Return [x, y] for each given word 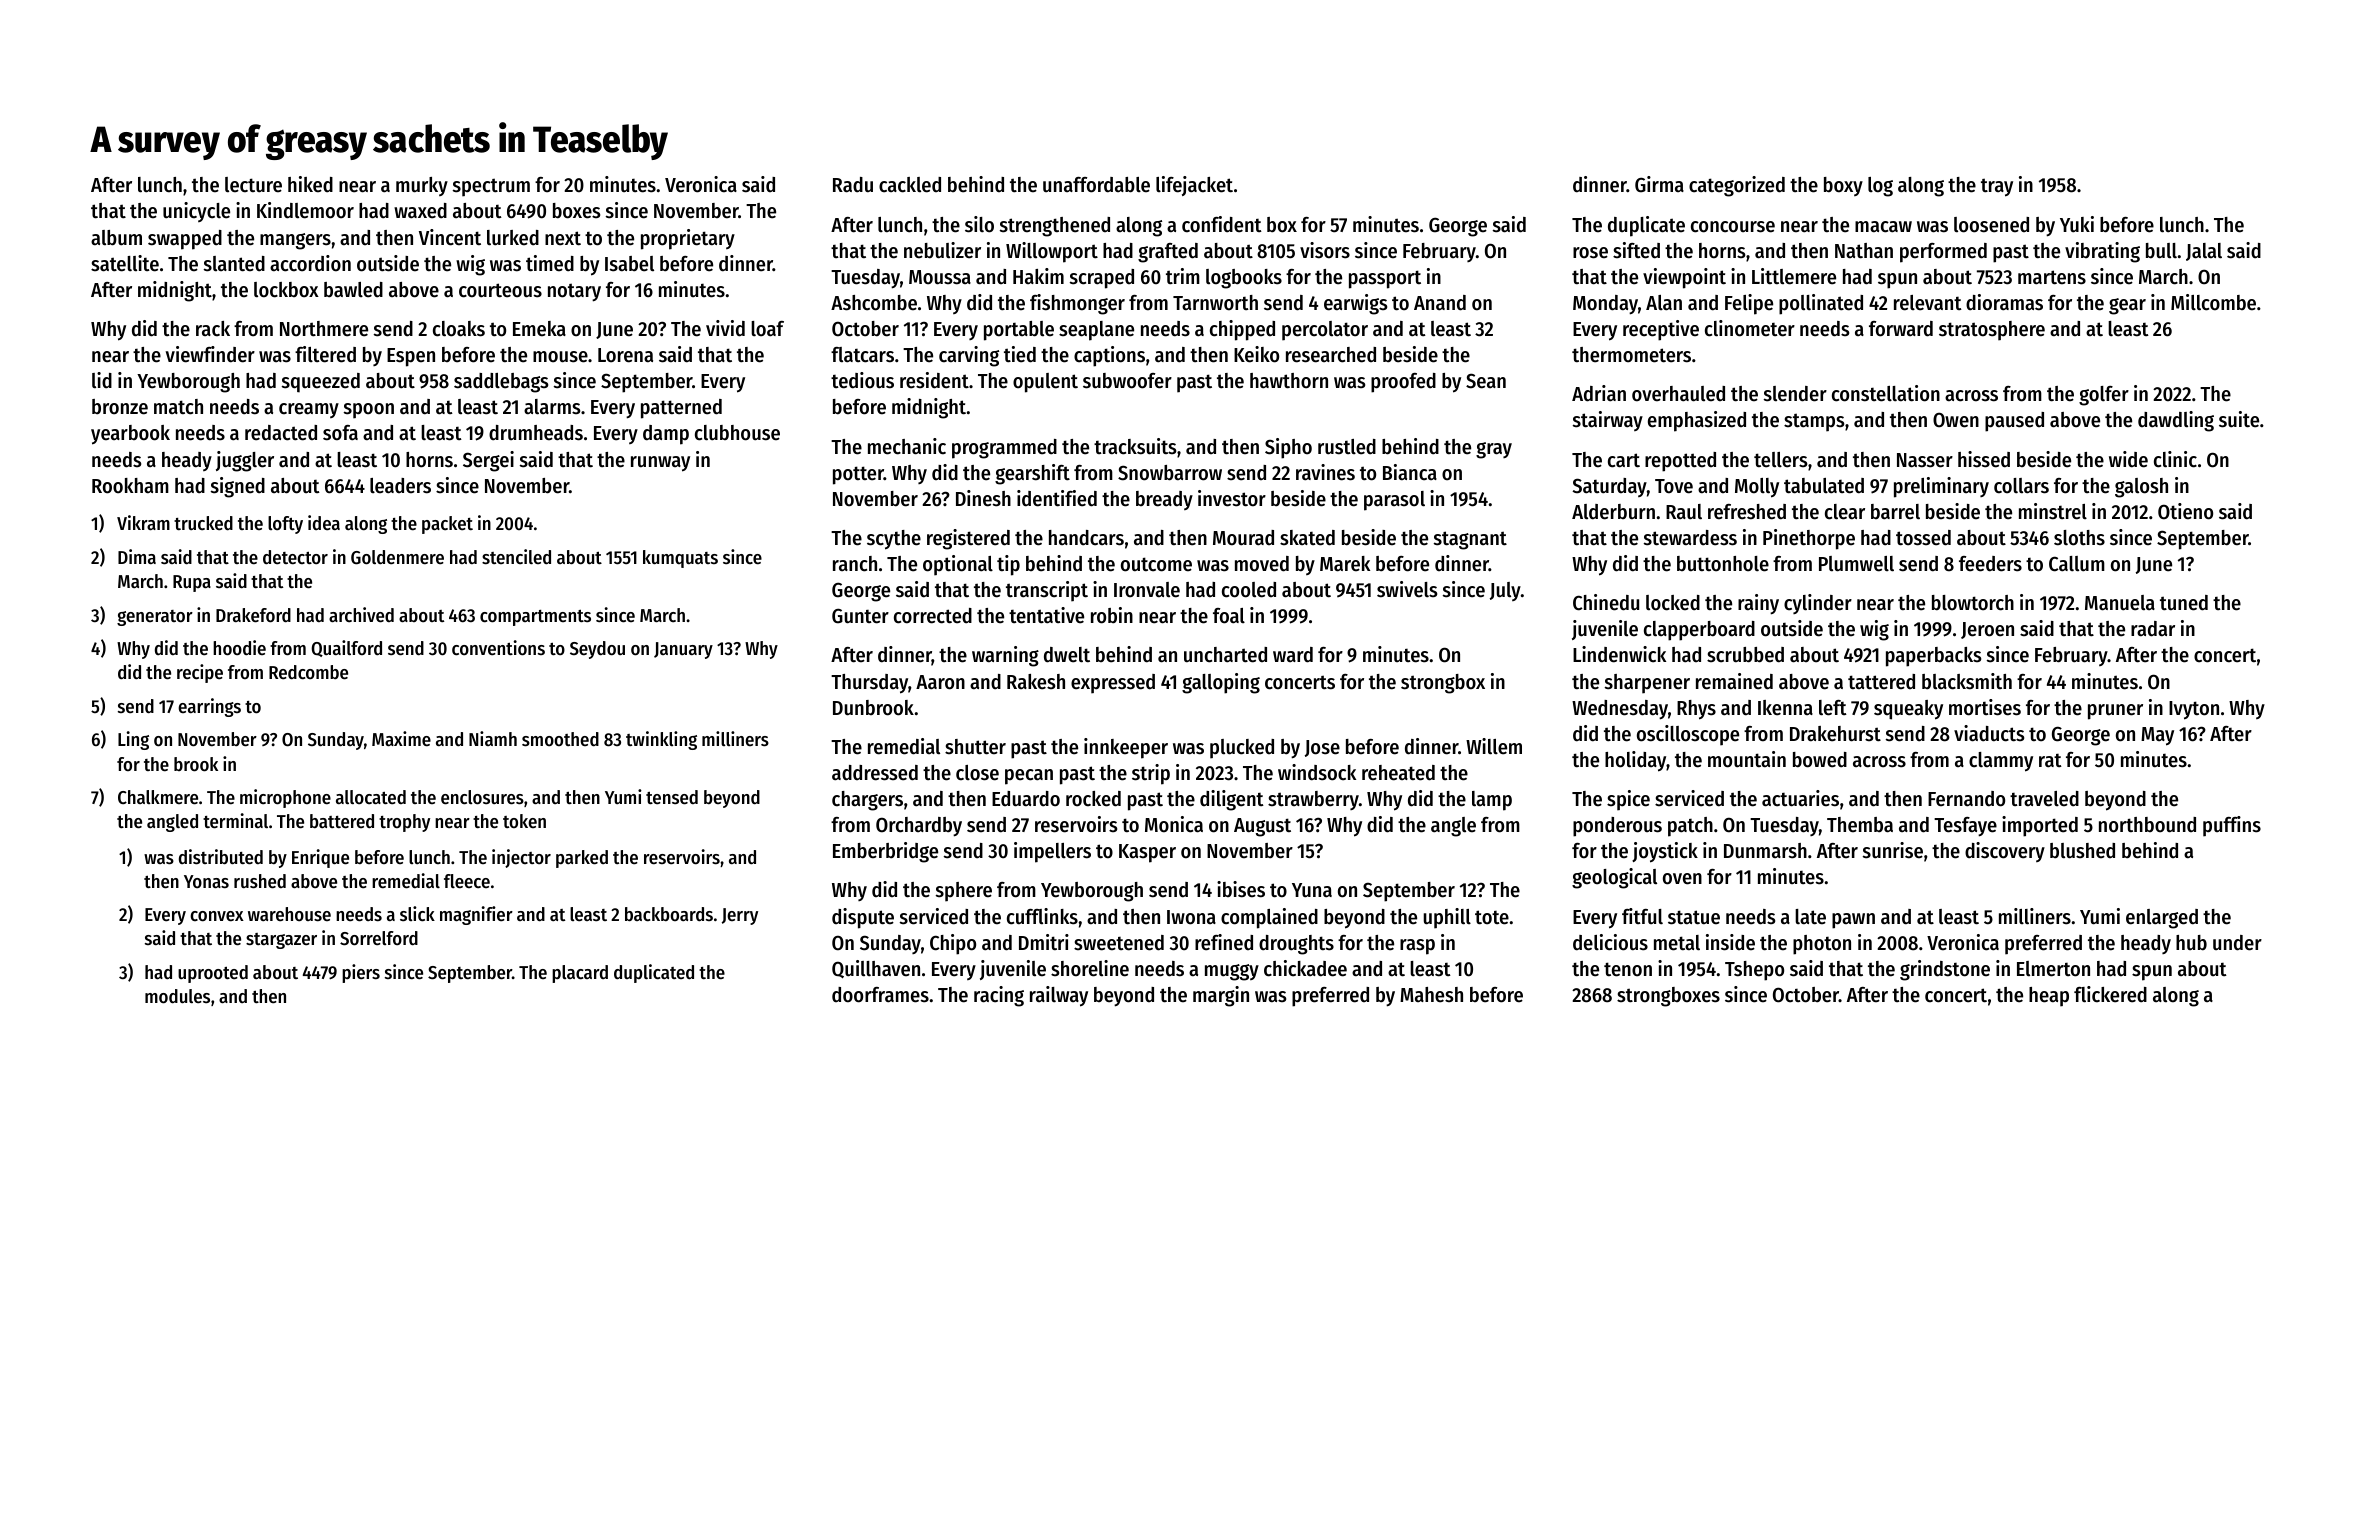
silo [979, 224]
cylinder [1818, 604]
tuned [2184, 603]
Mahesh [1431, 995]
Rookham [130, 486]
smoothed [560, 739]
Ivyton [2194, 710]
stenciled [516, 557]
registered [968, 539]
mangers [295, 241]
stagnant [1470, 540]
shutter [975, 747]
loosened [1991, 225]
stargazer [281, 941]
